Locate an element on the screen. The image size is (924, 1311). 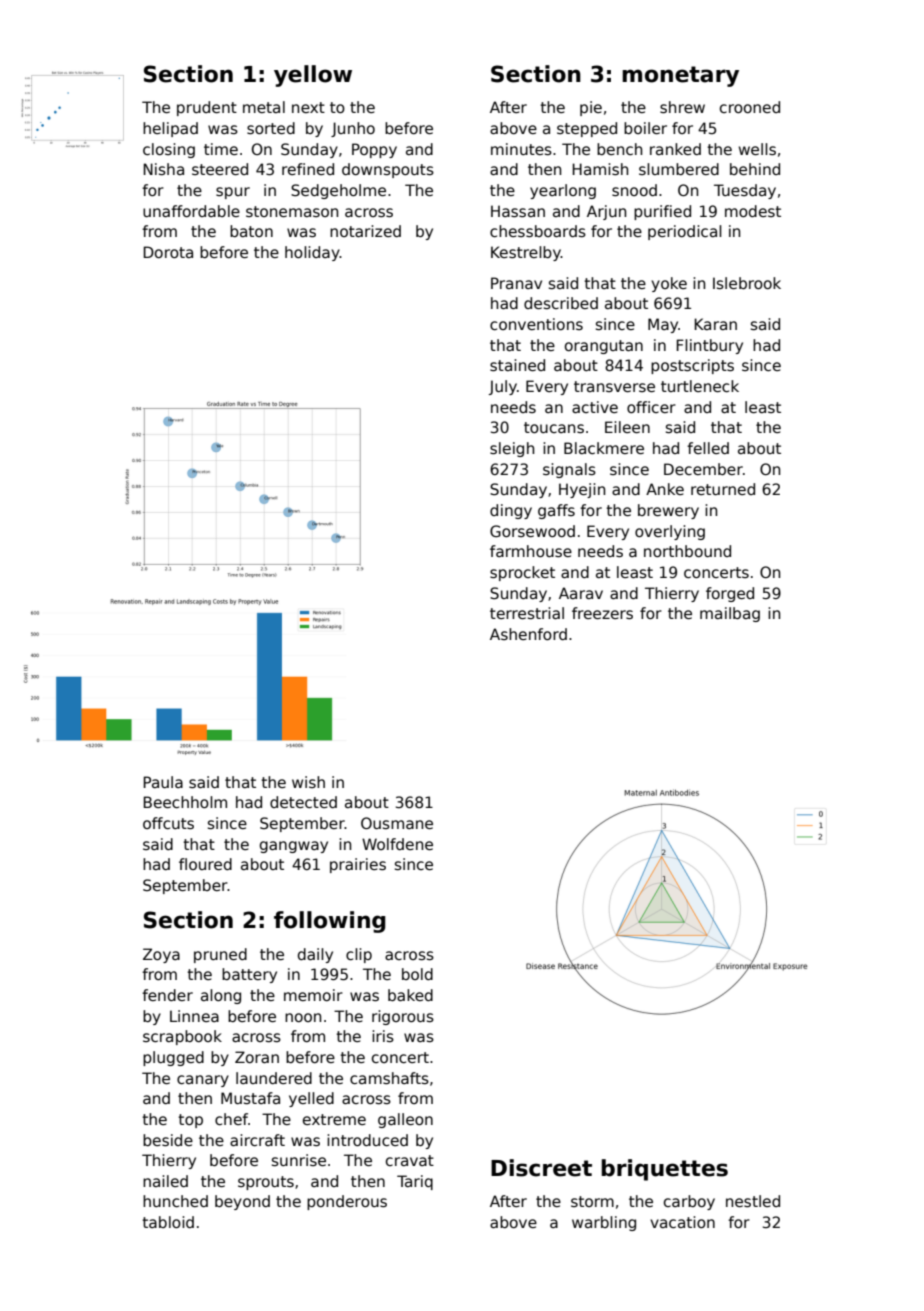
hunched is located at coordinates (175, 1201).
